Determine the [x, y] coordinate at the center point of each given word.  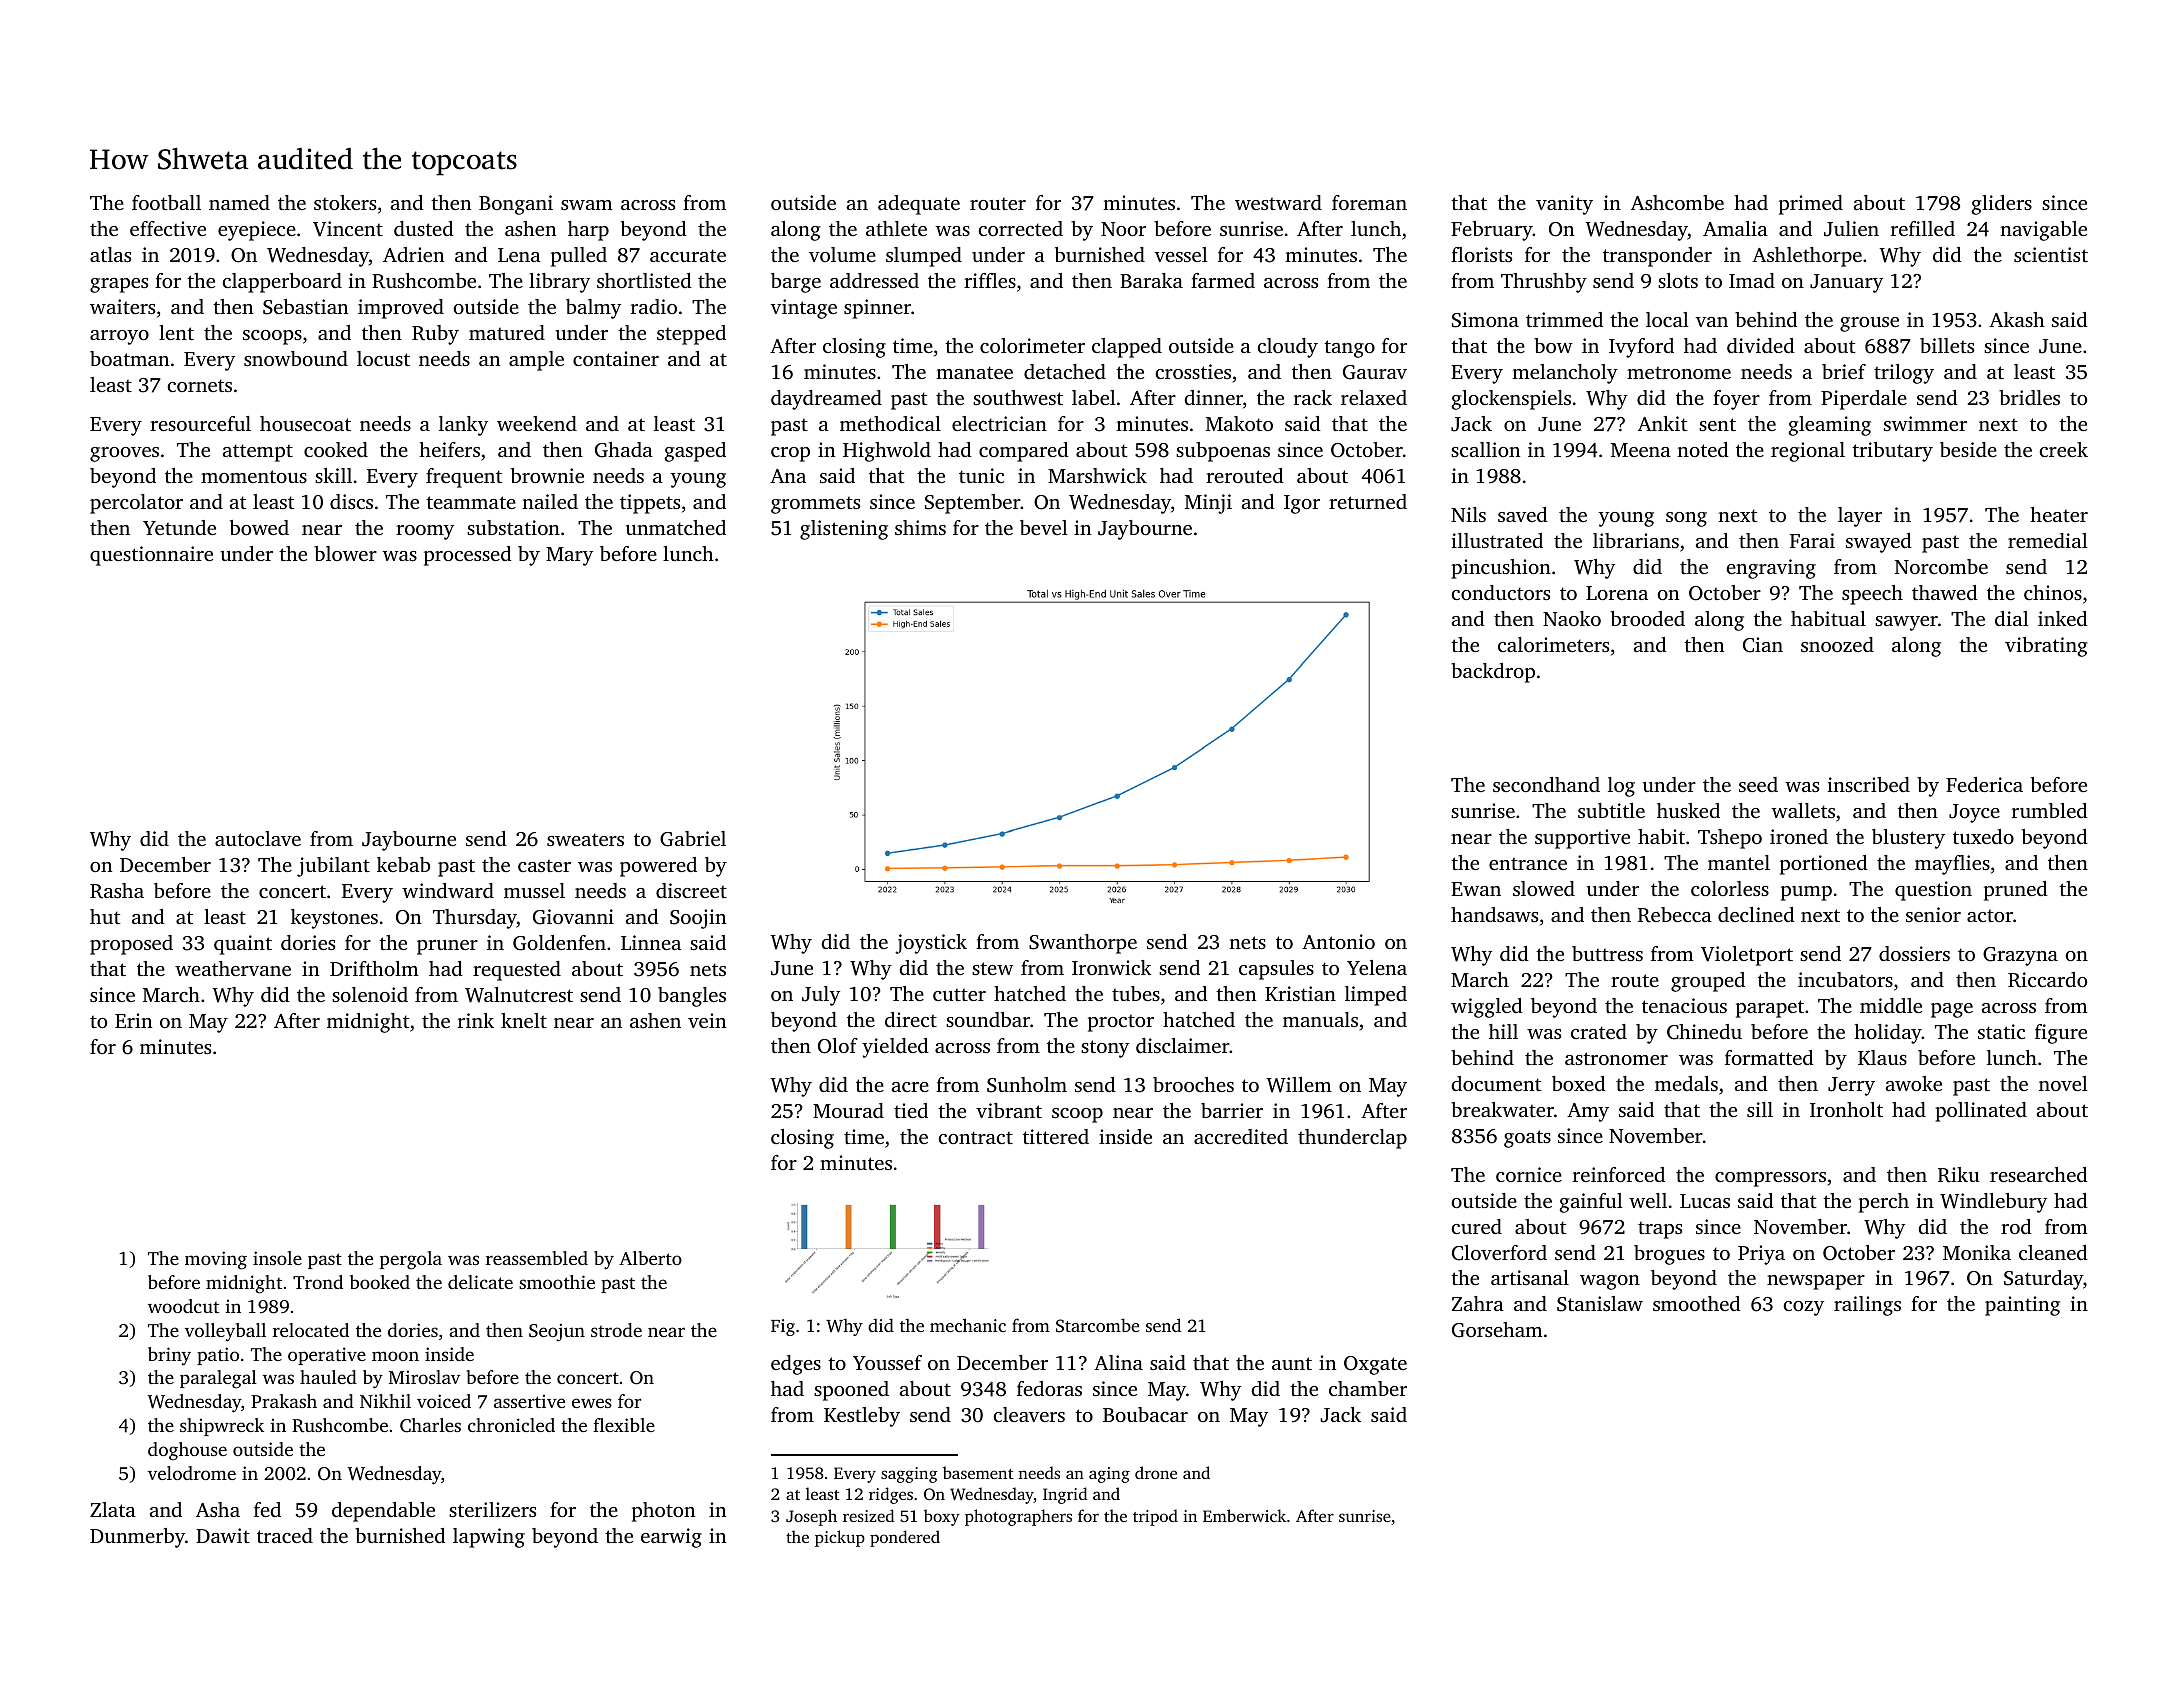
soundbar [988, 1019]
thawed [1945, 592]
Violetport [1747, 956]
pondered [905, 1538]
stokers [345, 202]
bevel [1044, 527]
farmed [1223, 280]
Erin [133, 1020]
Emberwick [1244, 1515]
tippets [650, 504]
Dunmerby [137, 1538]
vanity [1564, 205]
